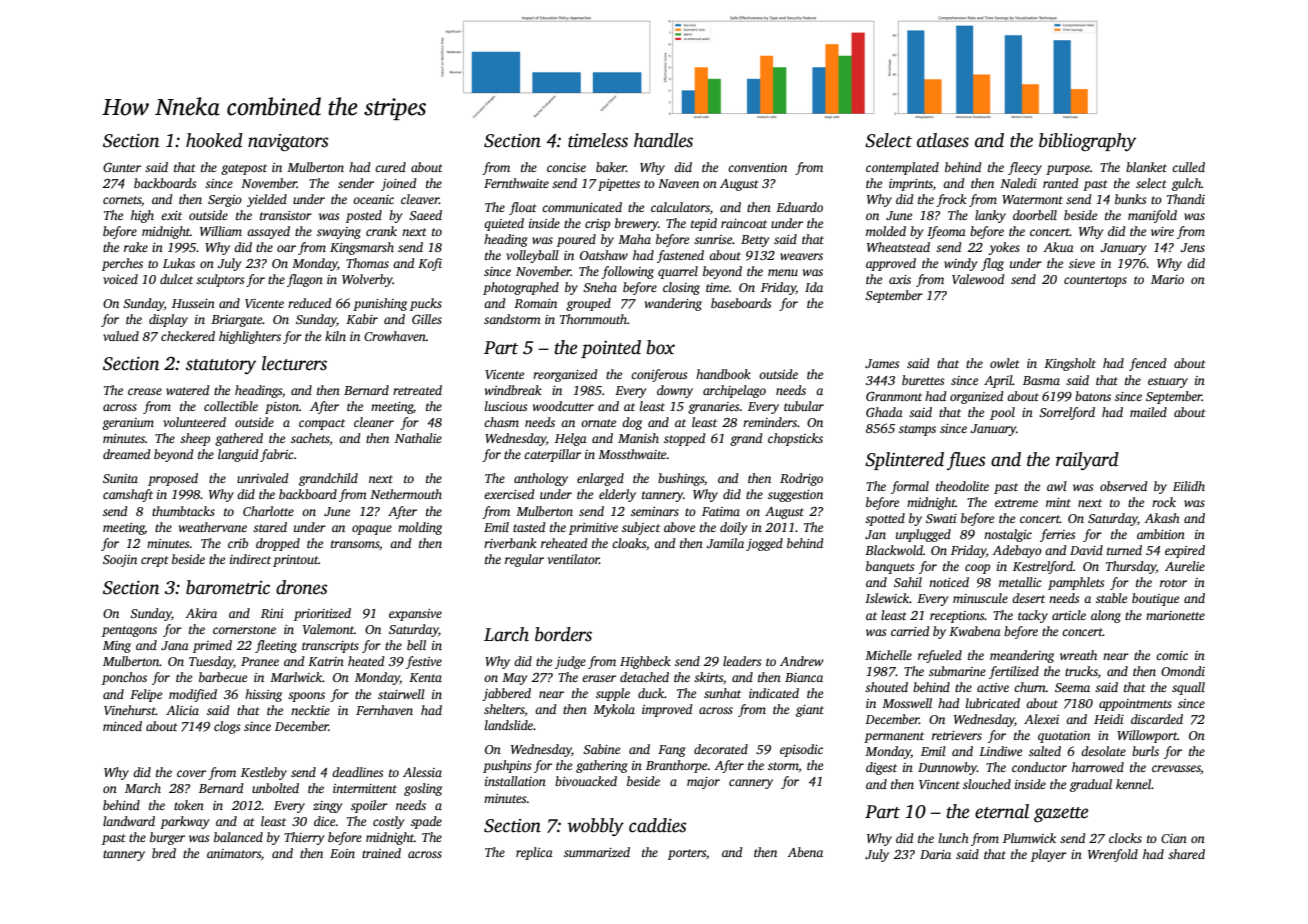 This screenshot has width=1308, height=924. Describe the element at coordinates (882, 363) in the screenshot. I see `James` at that location.
